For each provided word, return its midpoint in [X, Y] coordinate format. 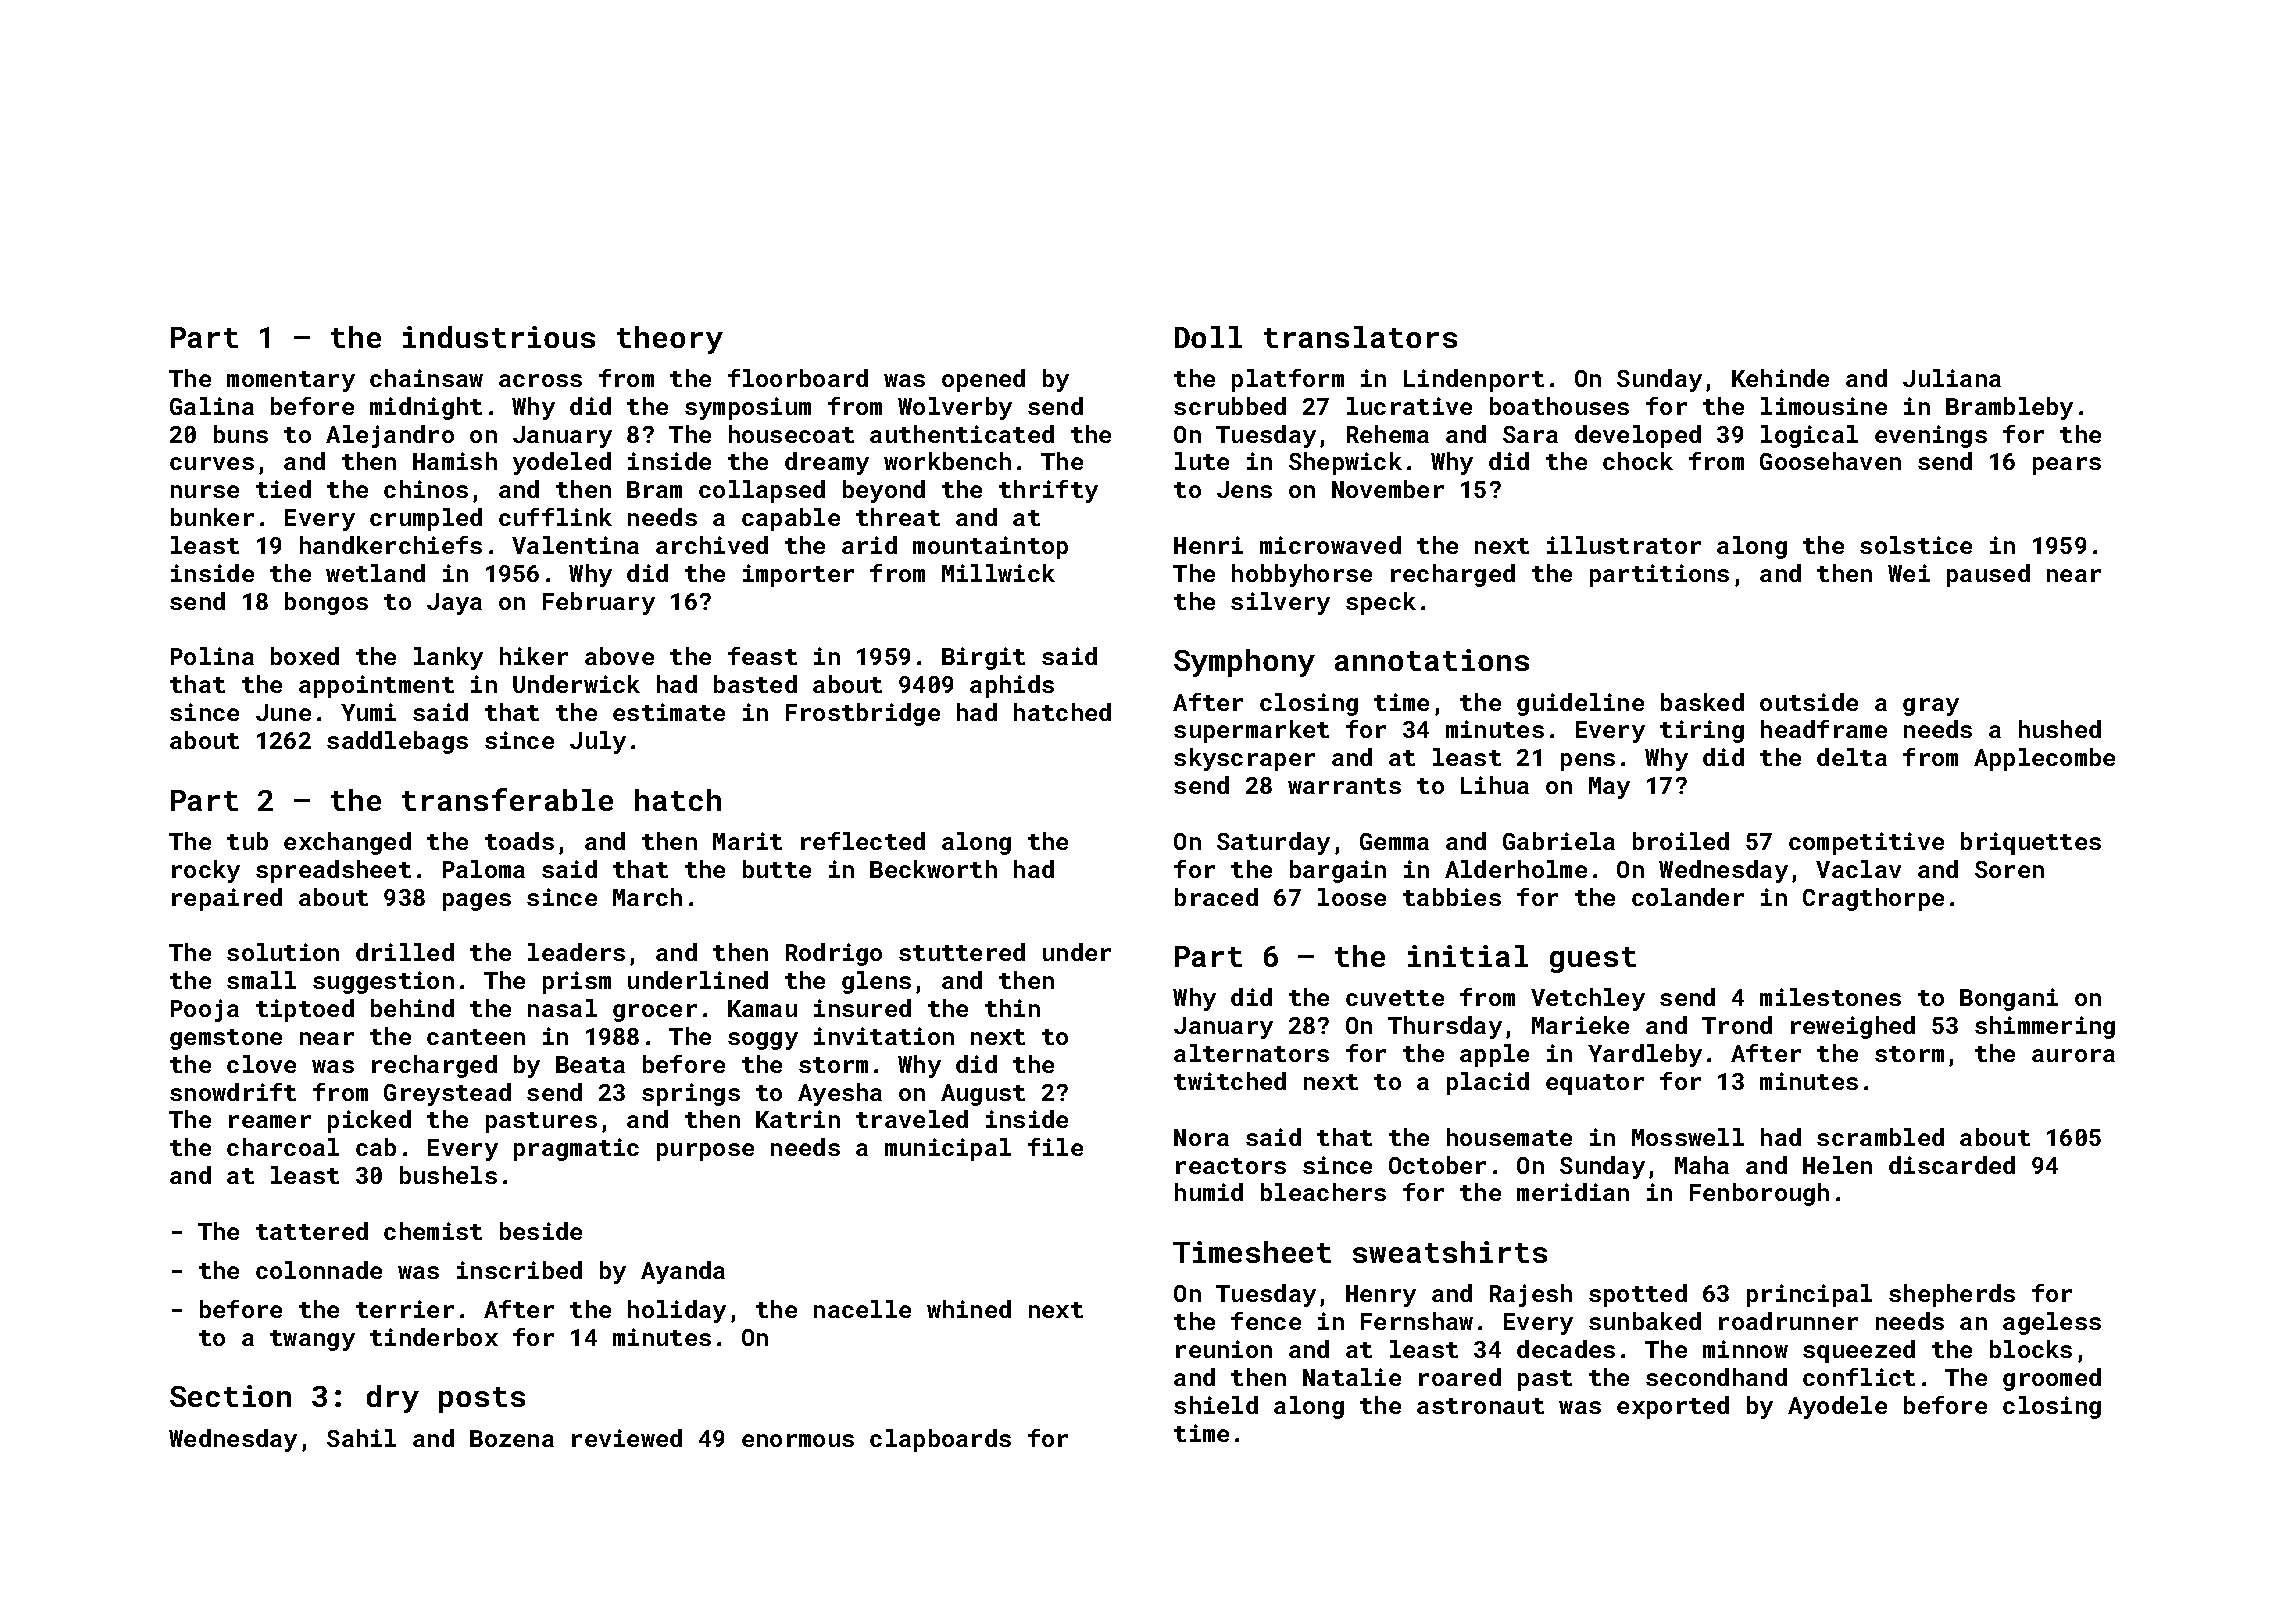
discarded [1952, 1165]
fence [1266, 1321]
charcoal [283, 1147]
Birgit [983, 658]
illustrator [1624, 545]
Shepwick [1345, 463]
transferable [507, 799]
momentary [291, 381]
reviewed [627, 1438]
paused [1988, 575]
